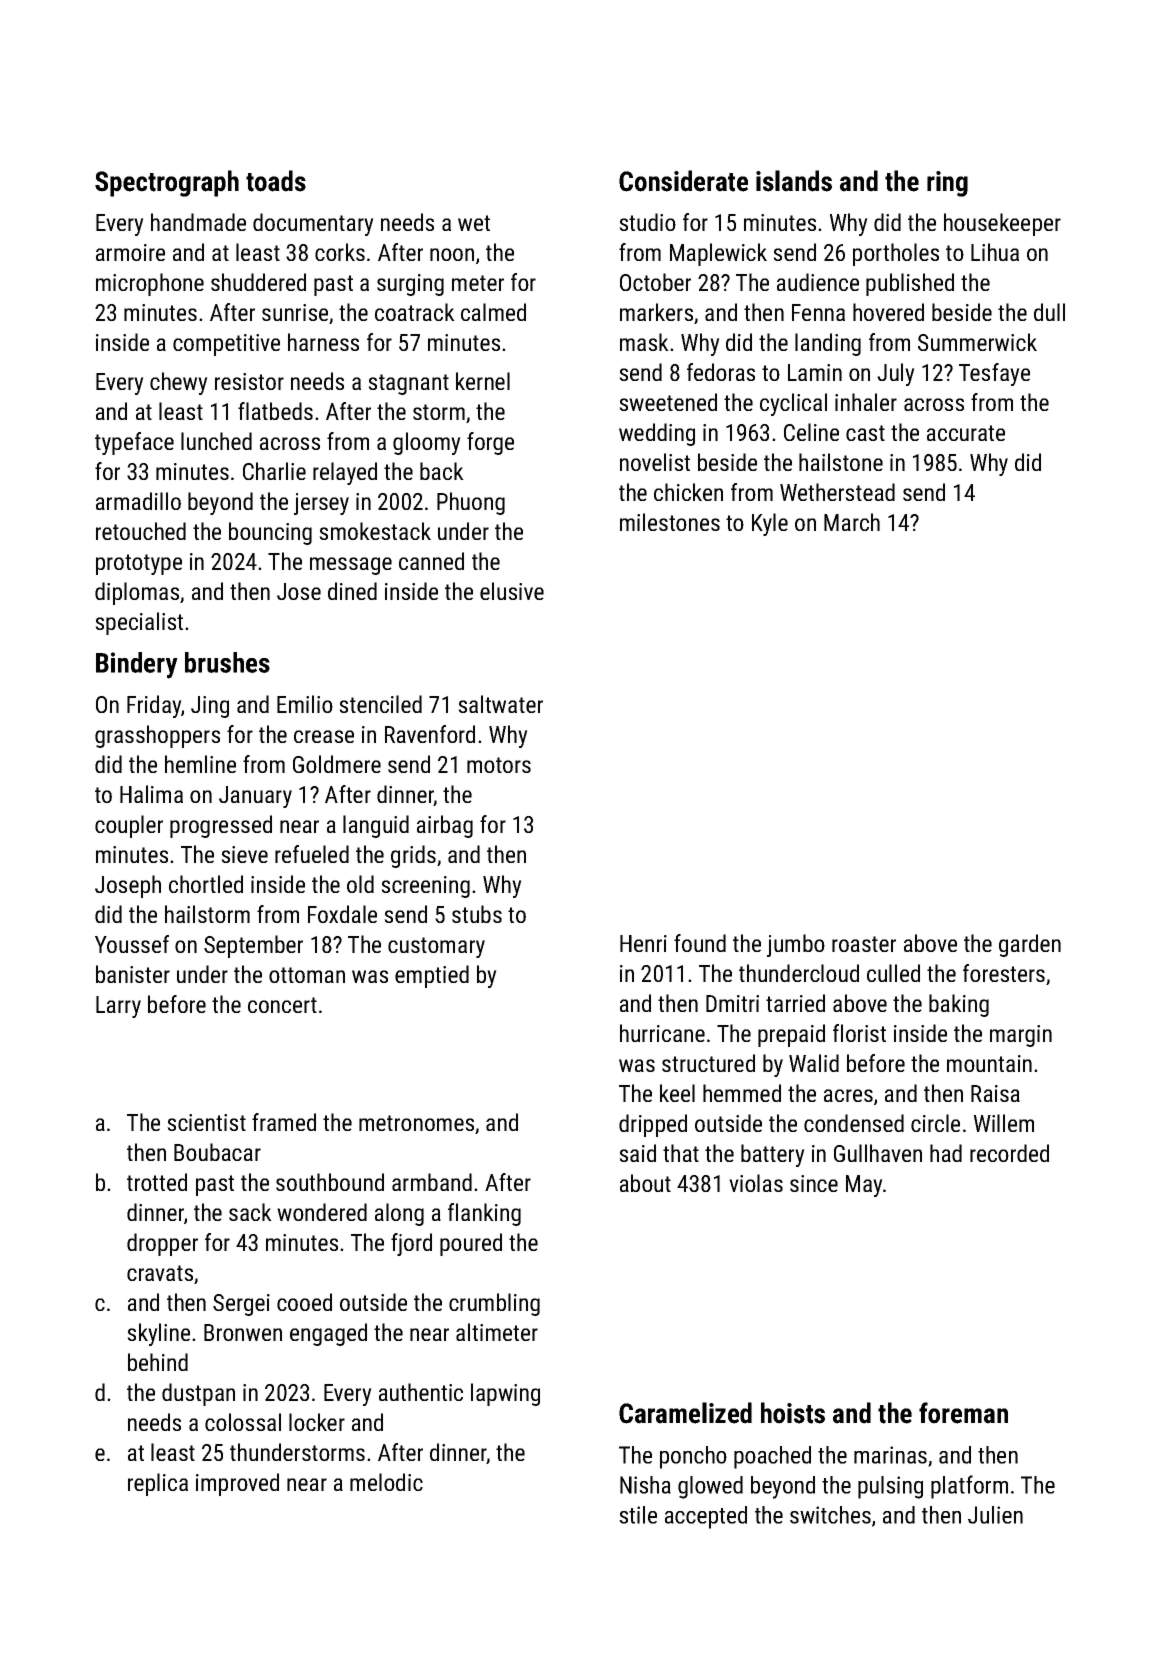 The width and height of the page is (1165, 1654). Describe the element at coordinates (258, 282) in the page. I see `shuddered` at that location.
